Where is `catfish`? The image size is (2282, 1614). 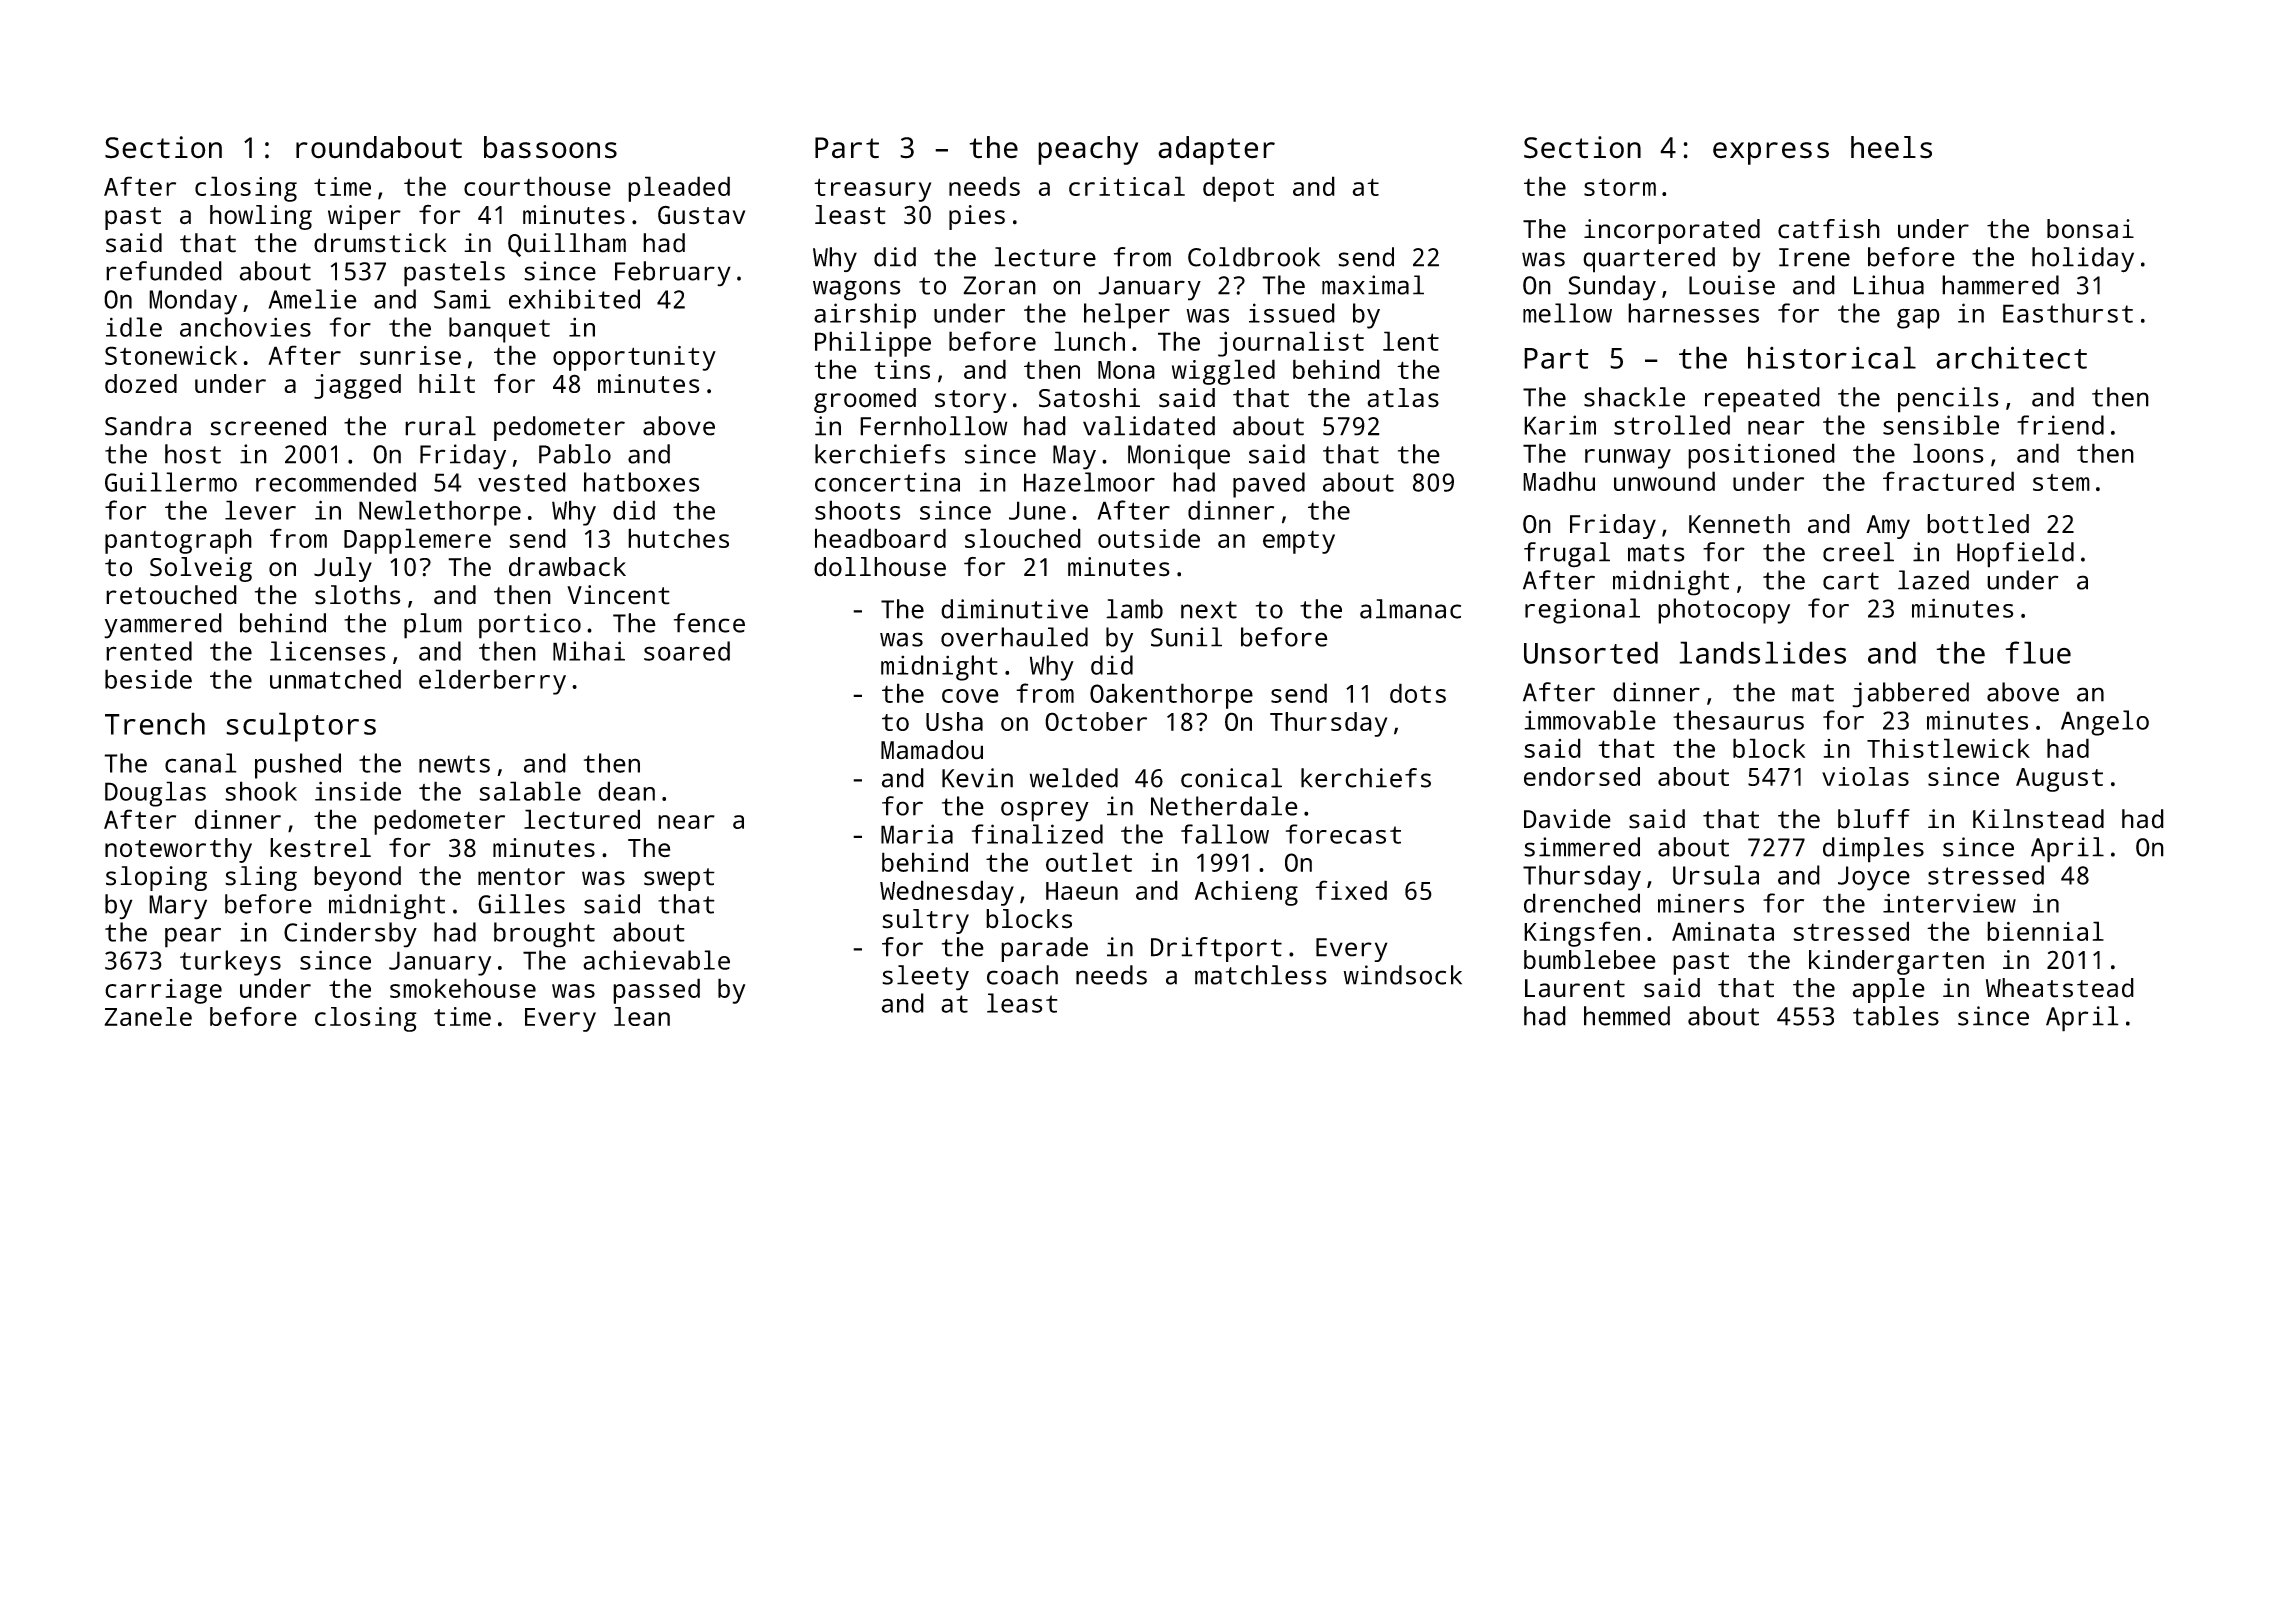 catfish is located at coordinates (1829, 229).
